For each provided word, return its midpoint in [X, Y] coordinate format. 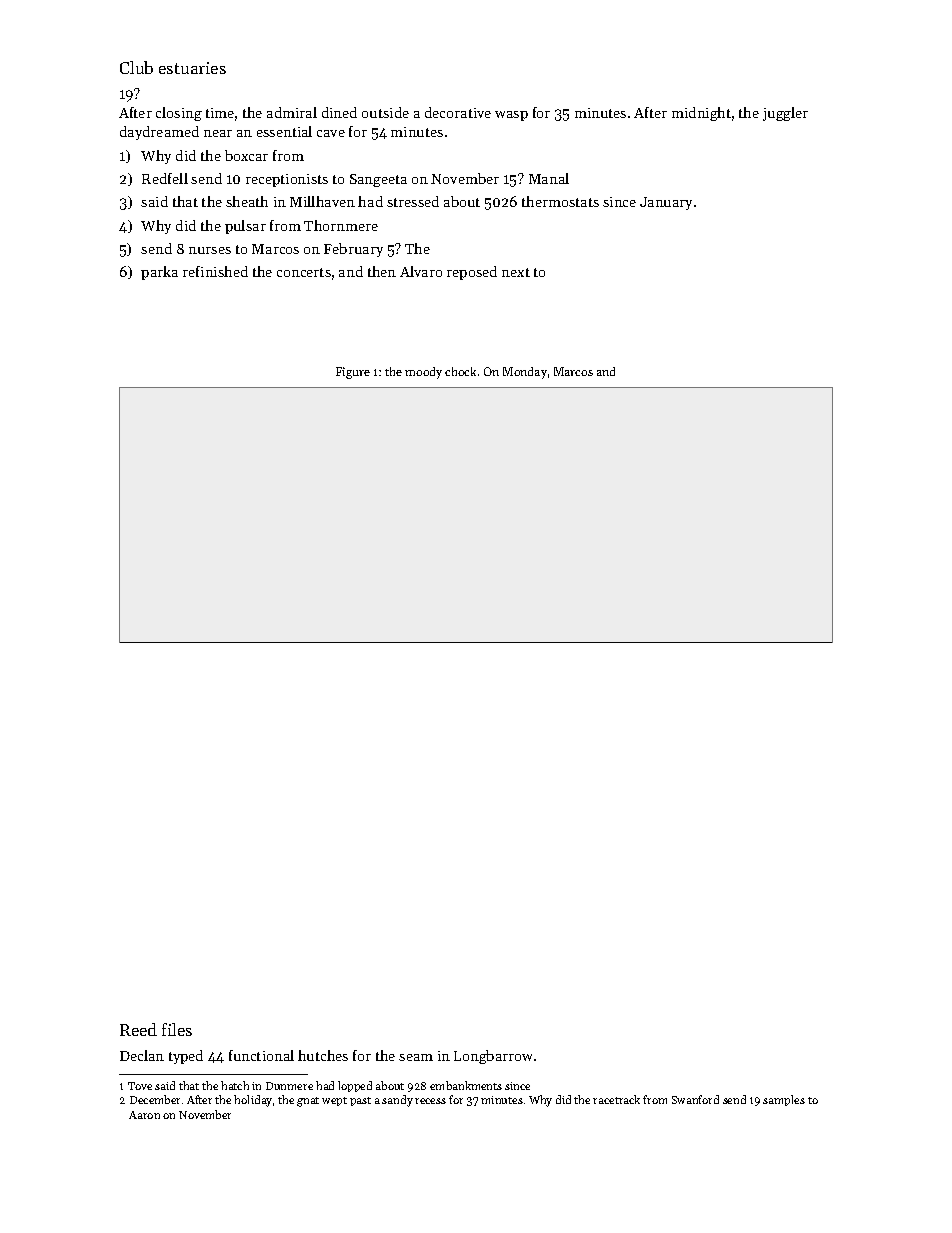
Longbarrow [493, 1057]
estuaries [192, 68]
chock [460, 371]
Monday [525, 373]
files [177, 1029]
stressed [413, 201]
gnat [308, 1102]
